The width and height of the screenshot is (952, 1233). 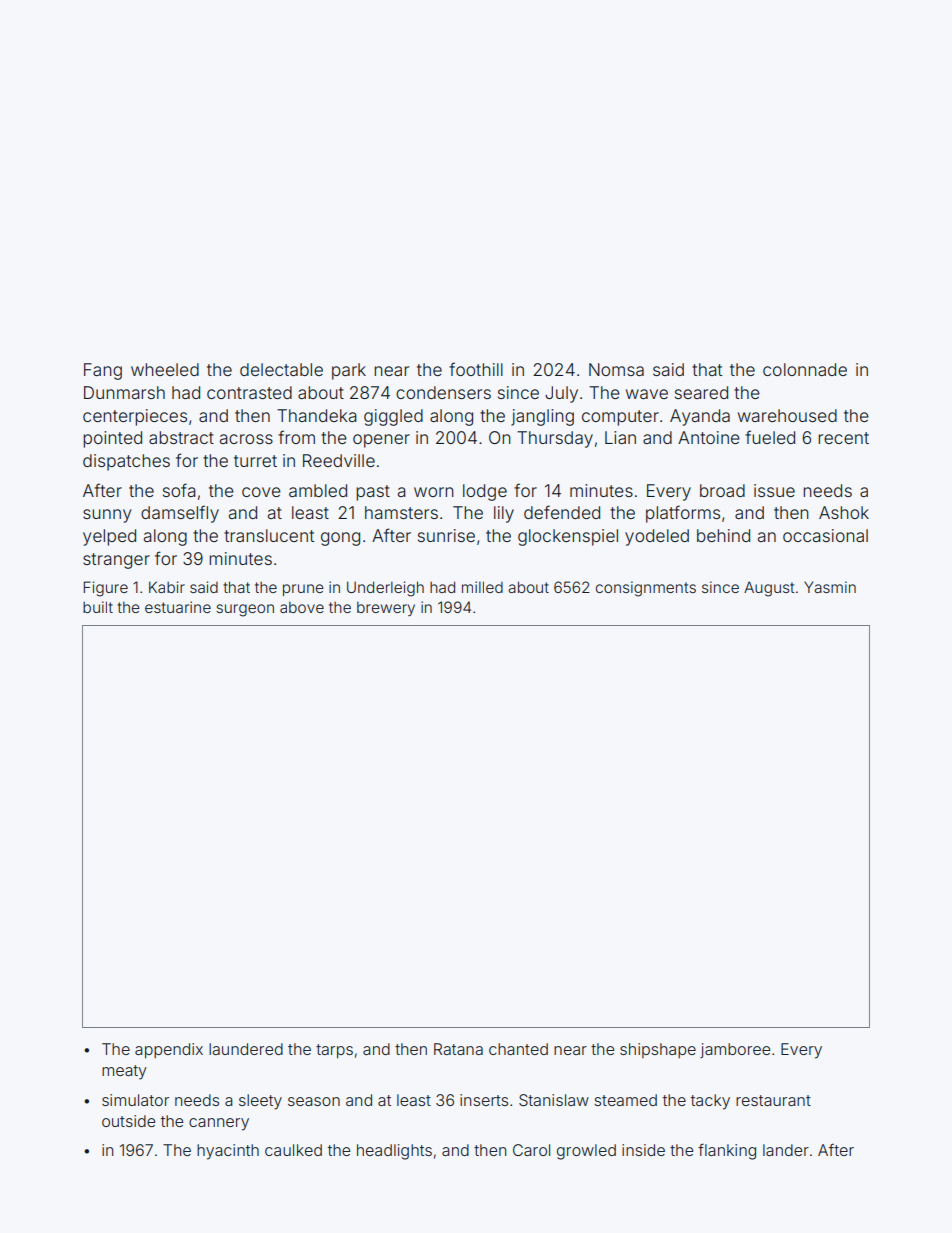 I want to click on tarps, so click(x=334, y=1051).
